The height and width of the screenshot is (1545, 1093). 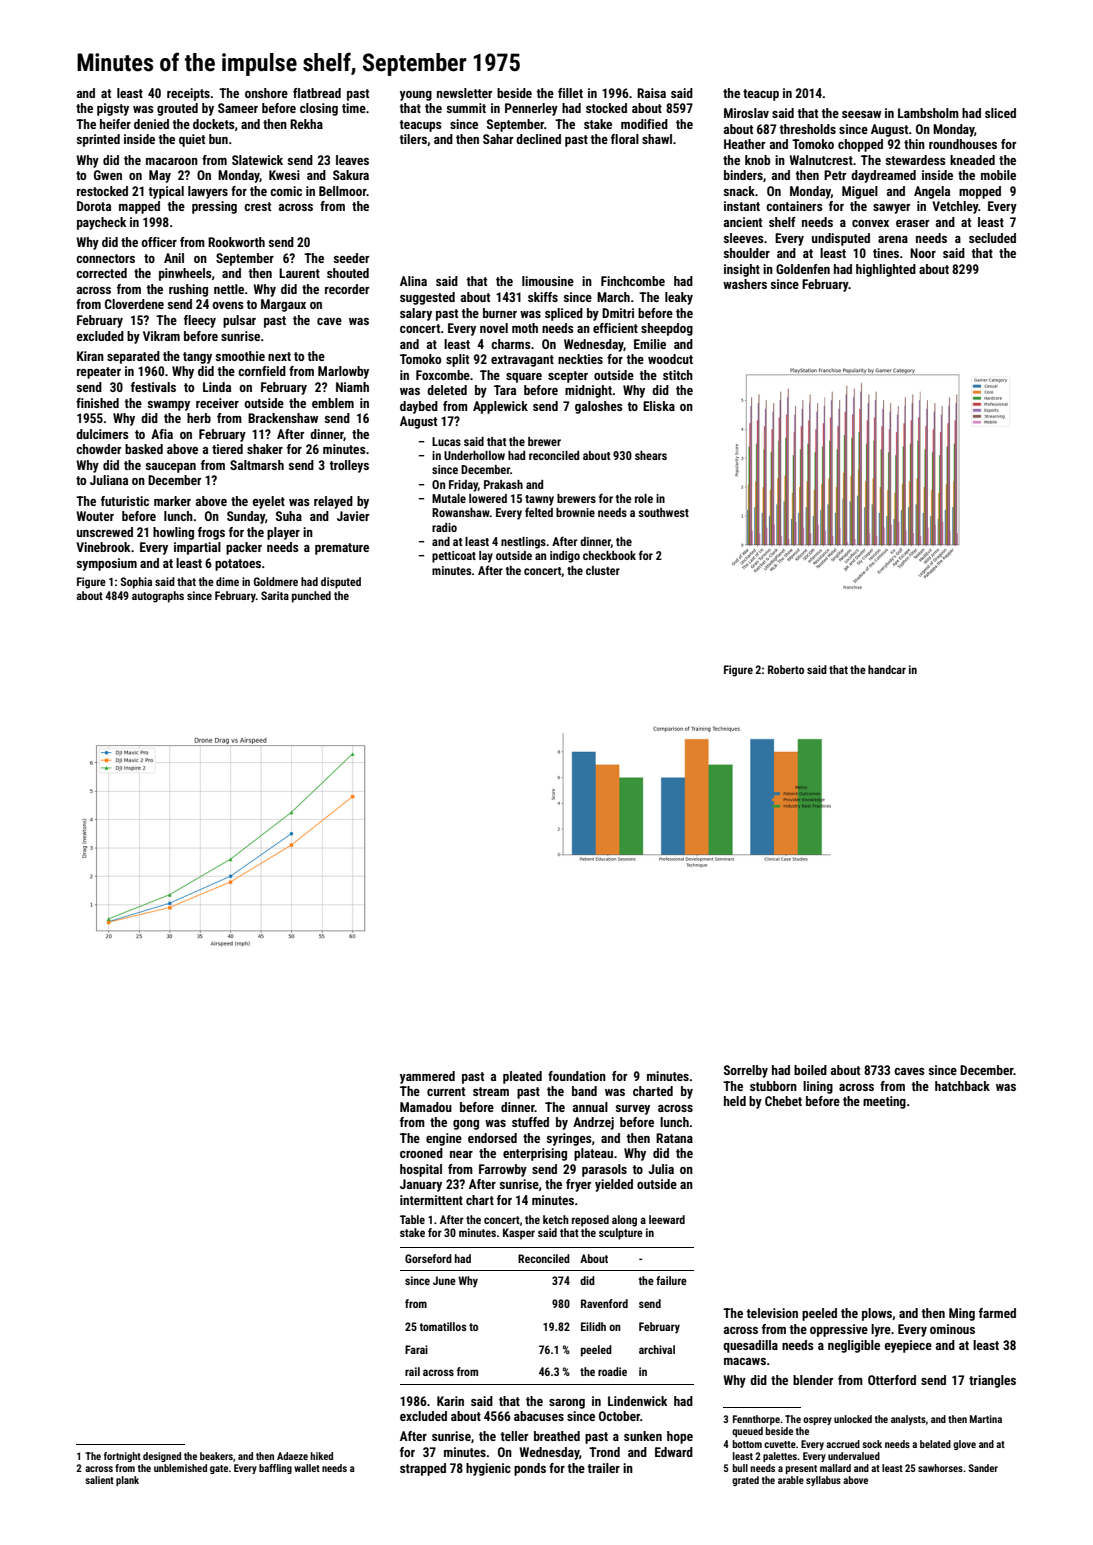 What do you see at coordinates (651, 93) in the screenshot?
I see `Raisa` at bounding box center [651, 93].
